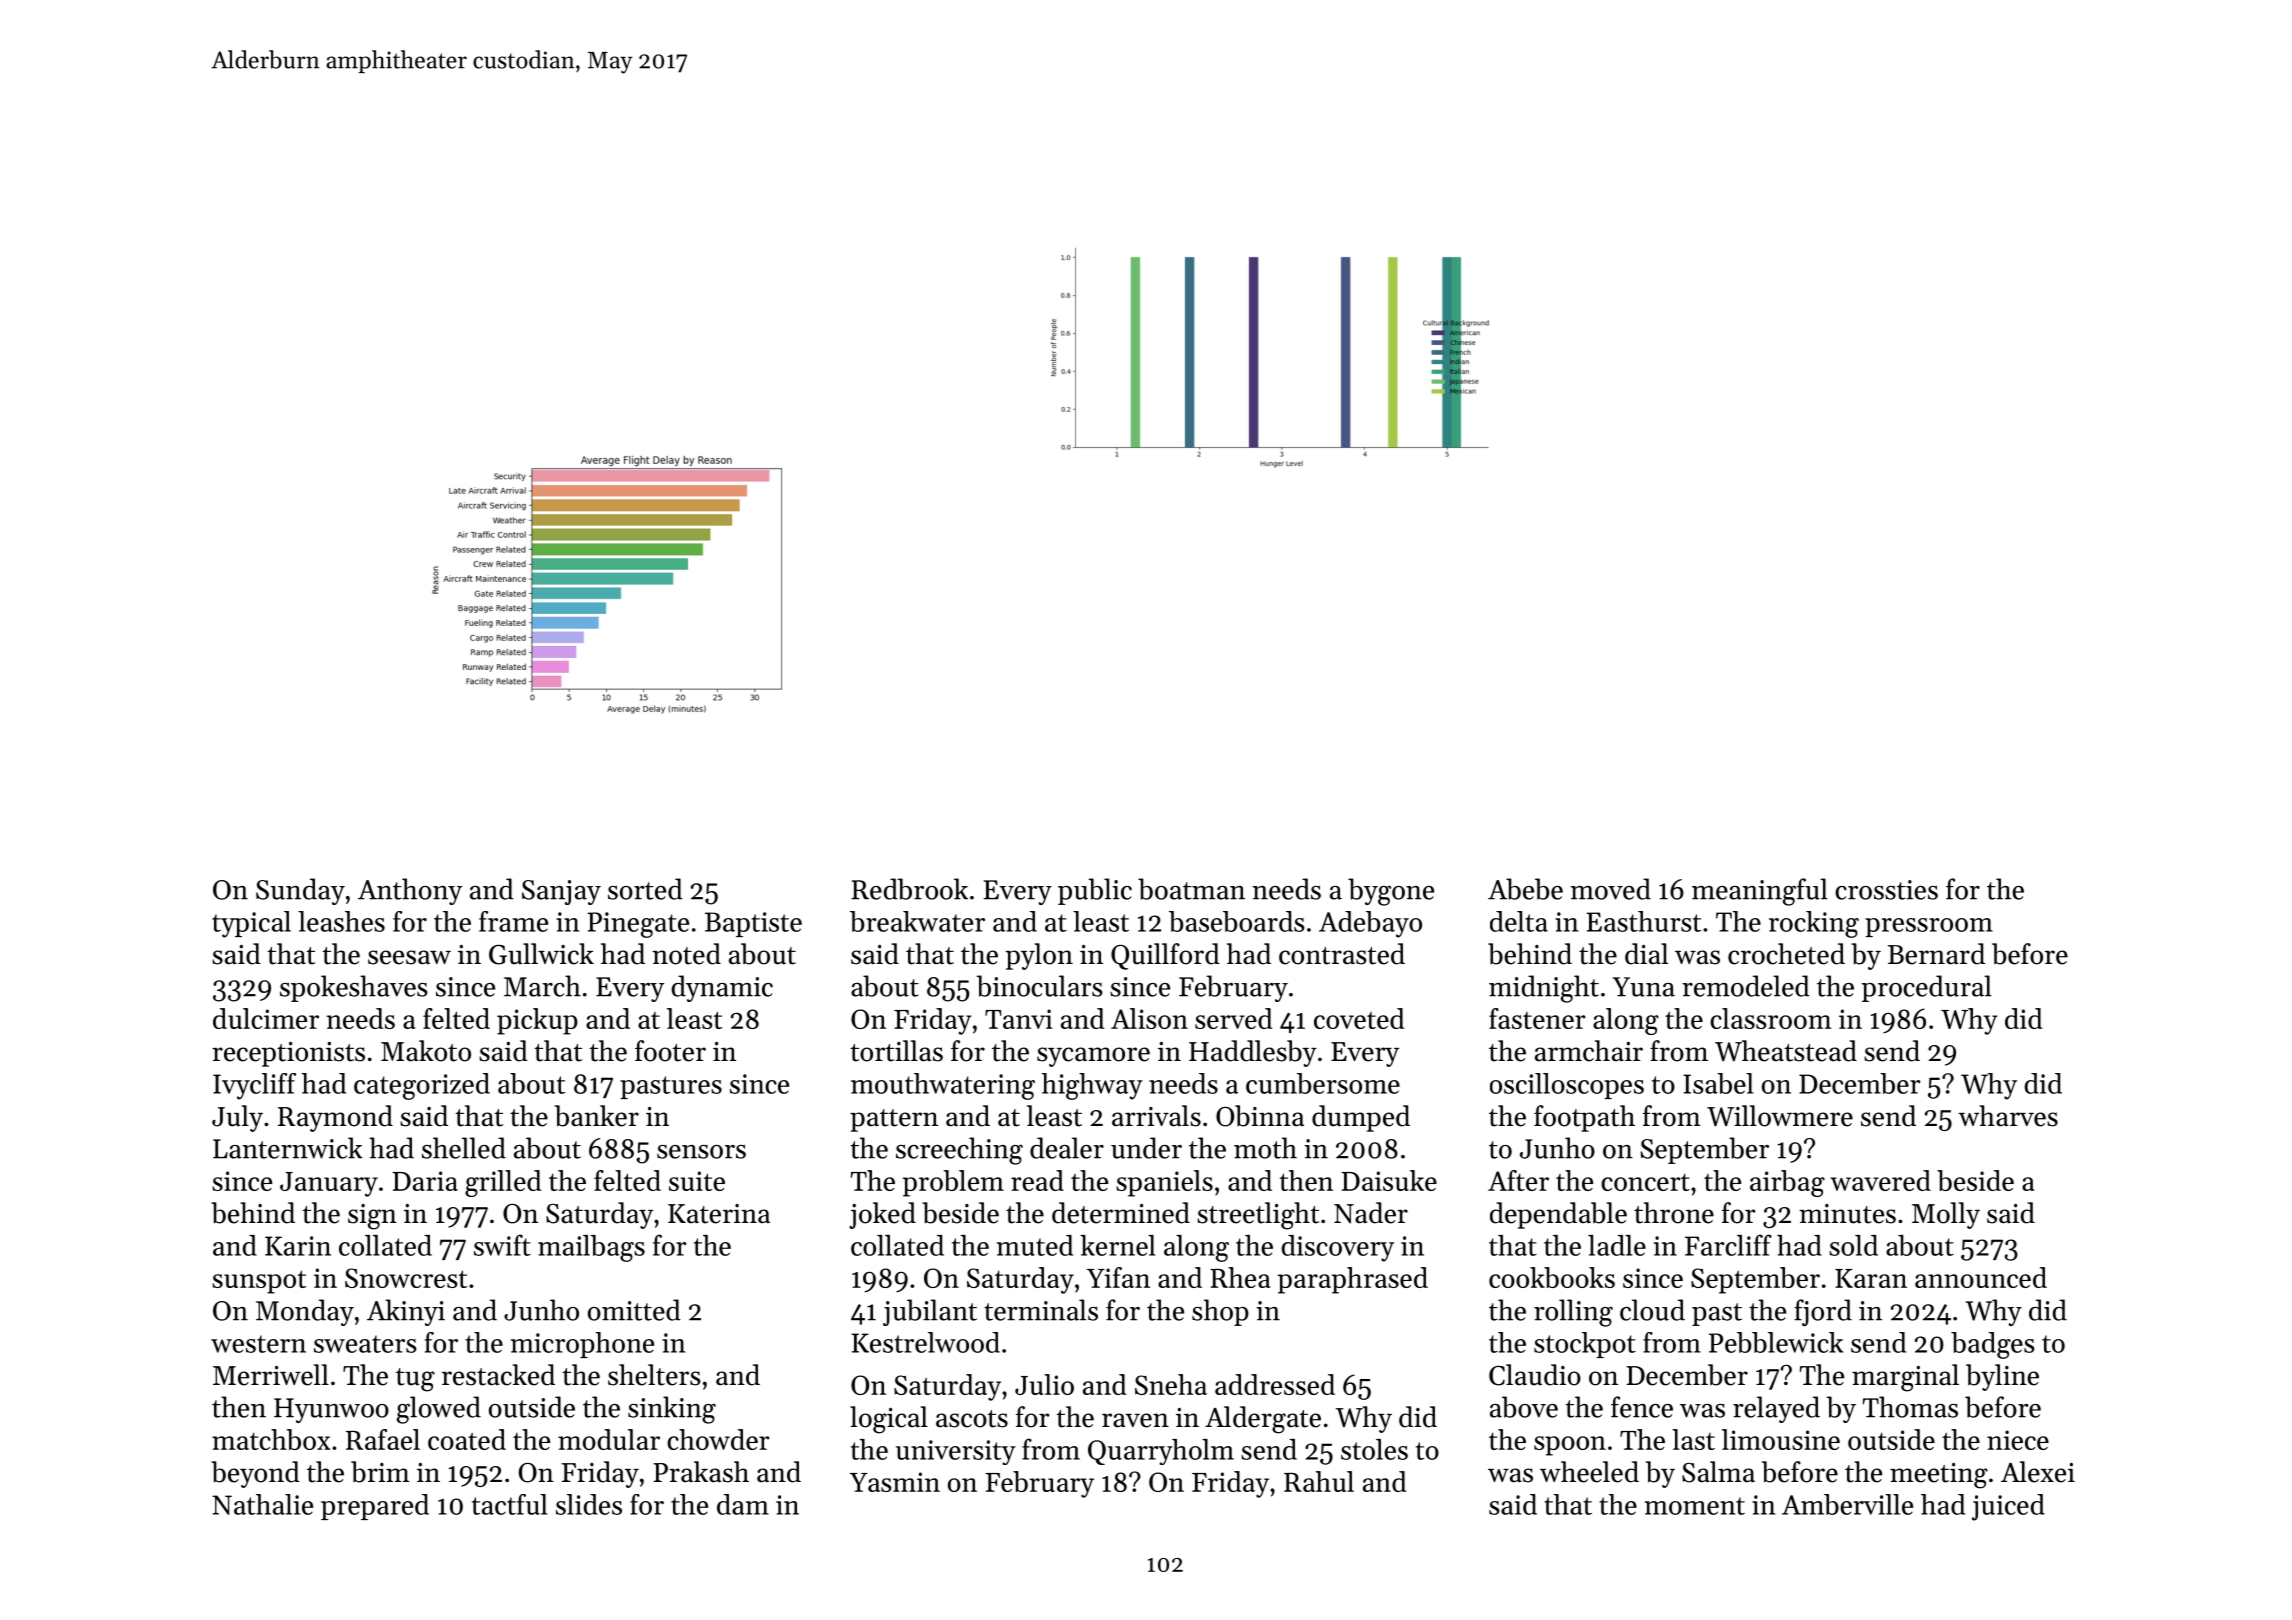 This screenshot has height=1620, width=2292. What do you see at coordinates (1391, 892) in the screenshot?
I see `bygone` at bounding box center [1391, 892].
